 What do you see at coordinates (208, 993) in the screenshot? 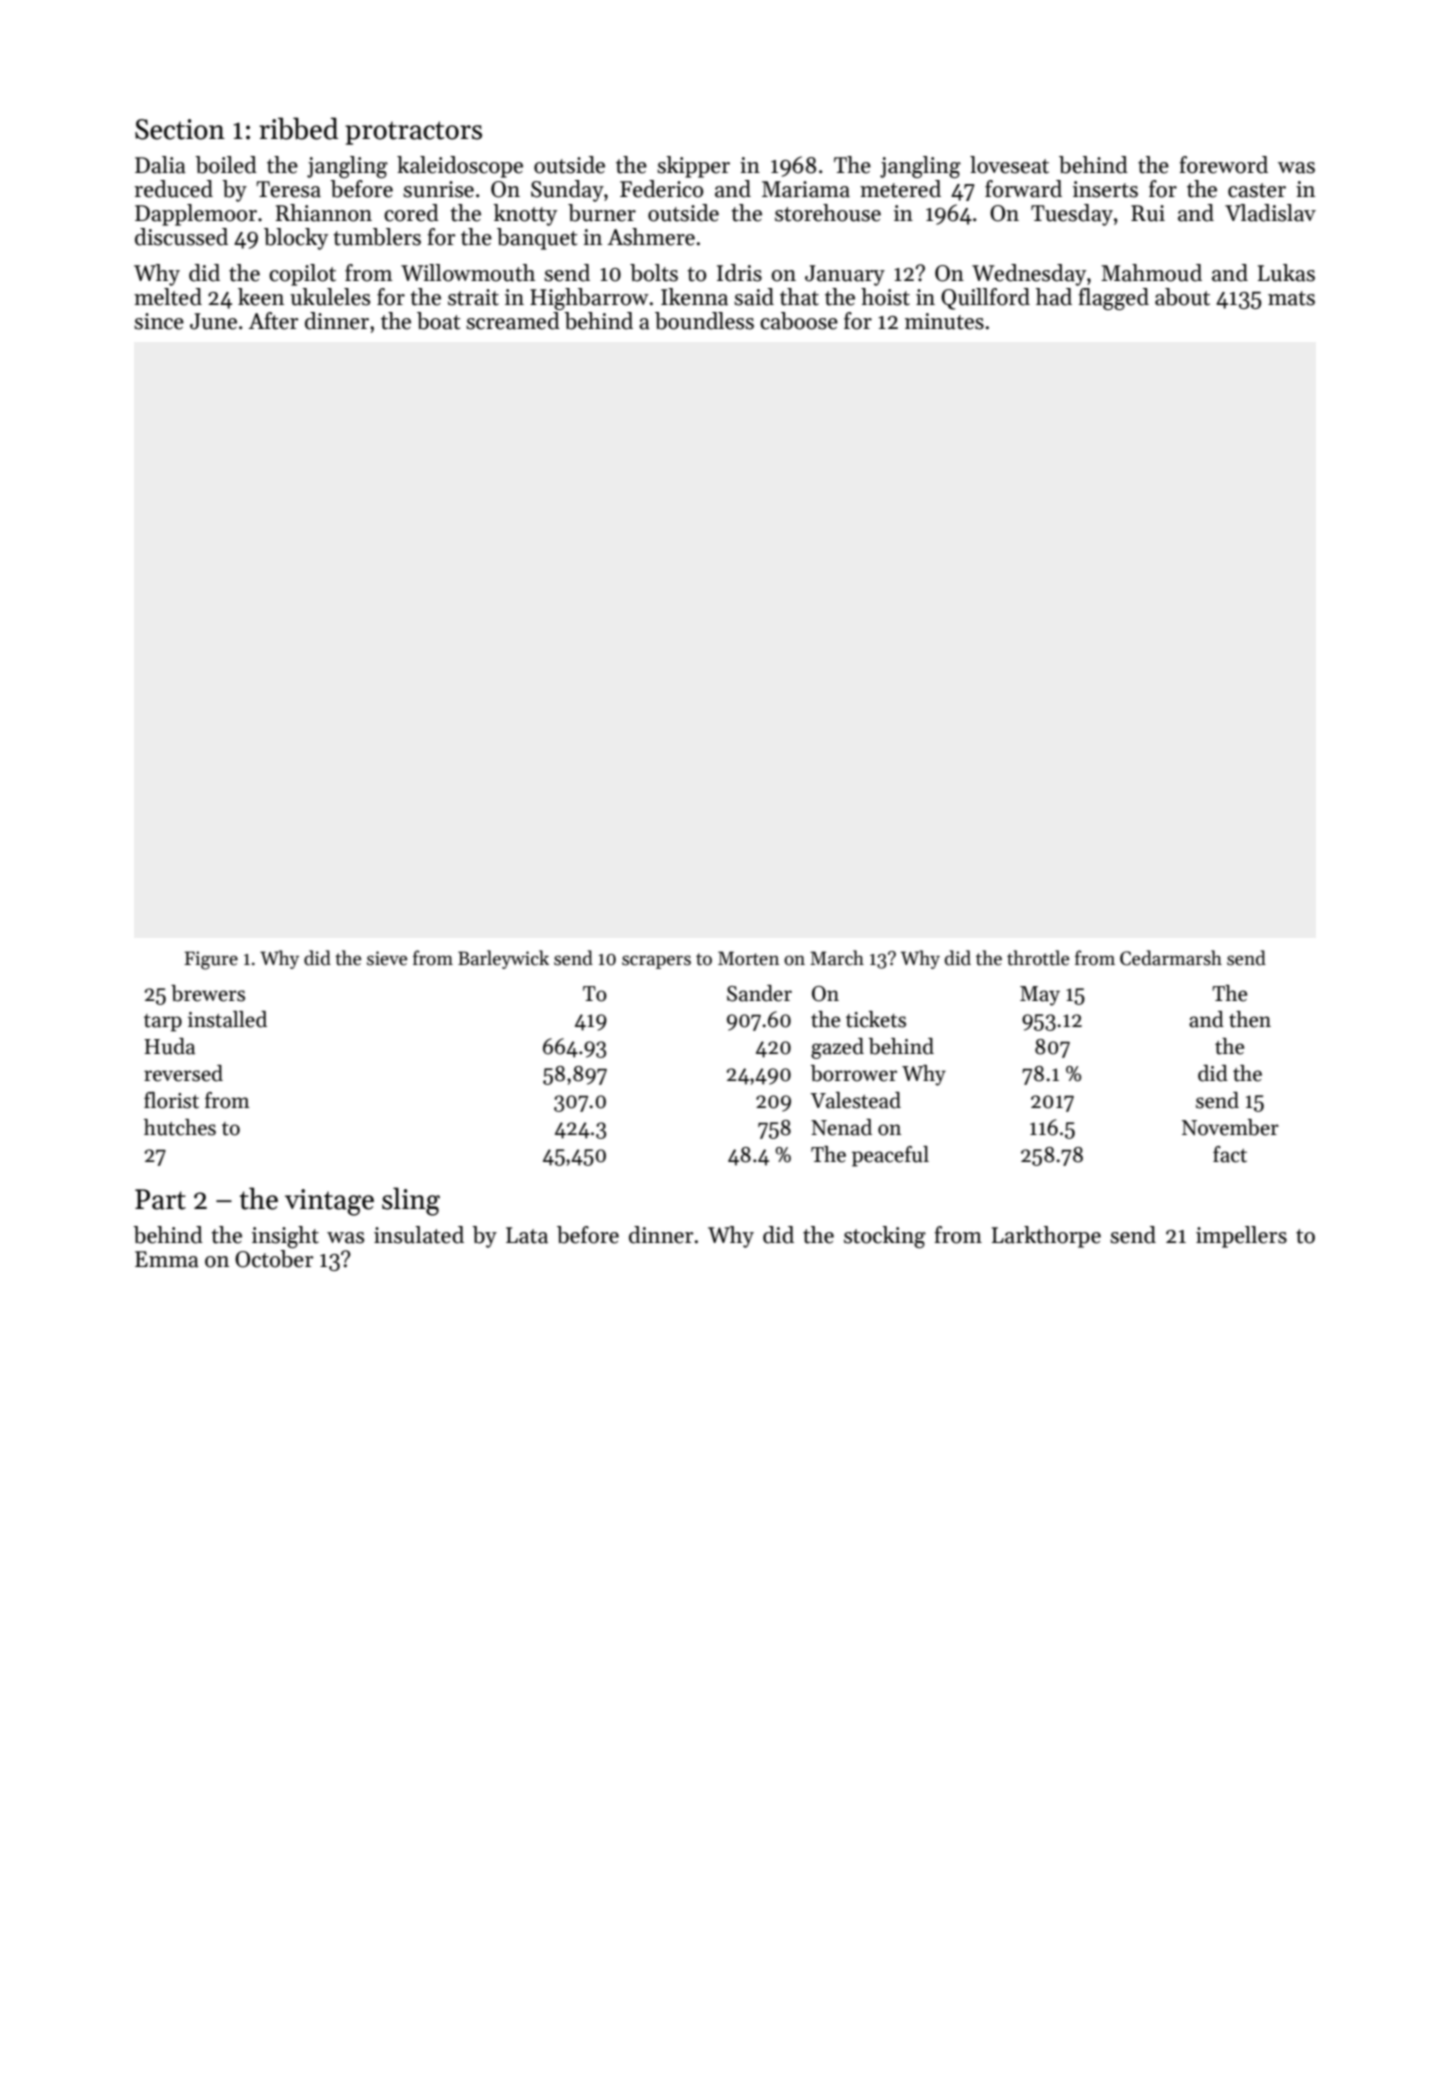
I see `brewers` at bounding box center [208, 993].
